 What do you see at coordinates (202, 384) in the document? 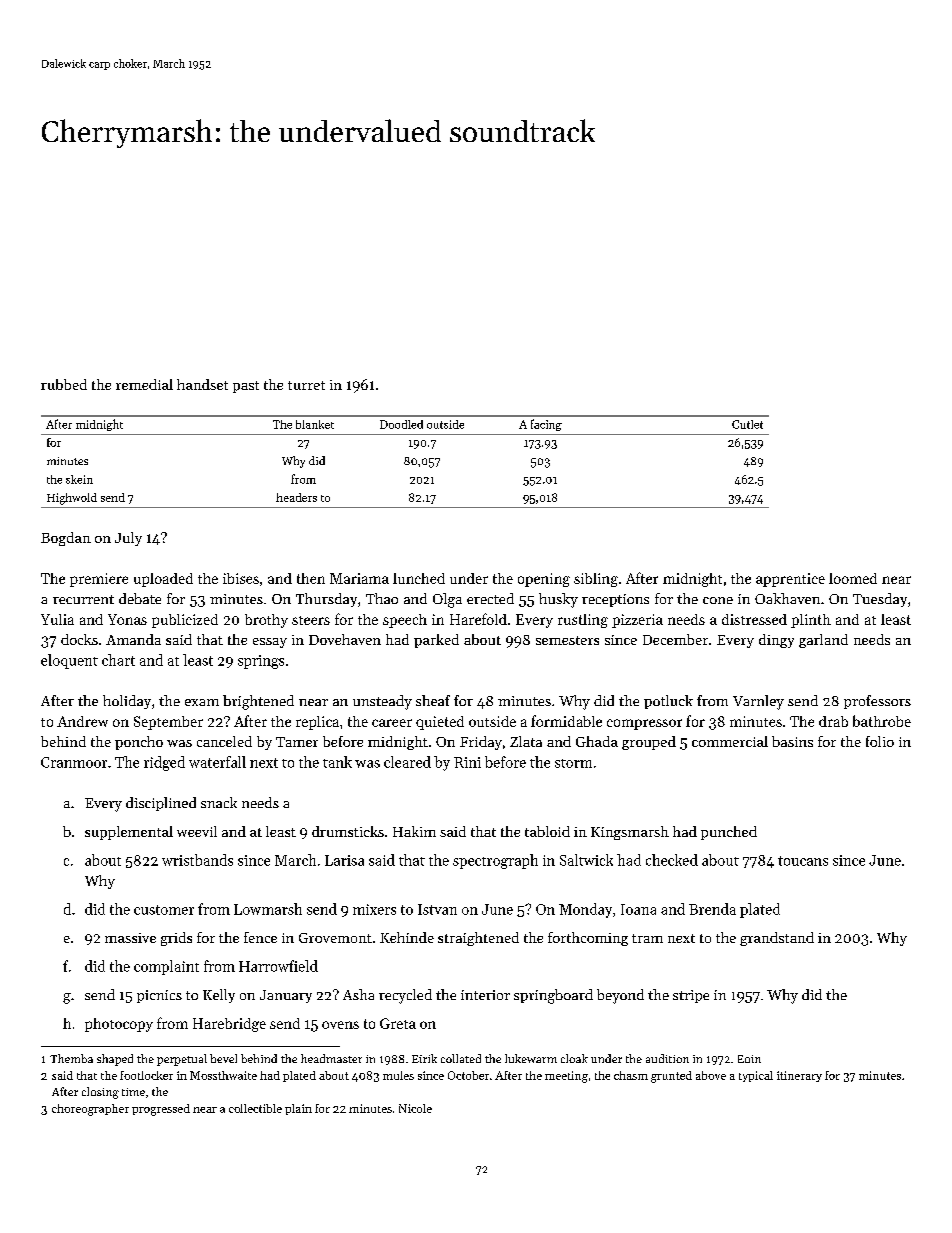
I see `handset` at bounding box center [202, 384].
